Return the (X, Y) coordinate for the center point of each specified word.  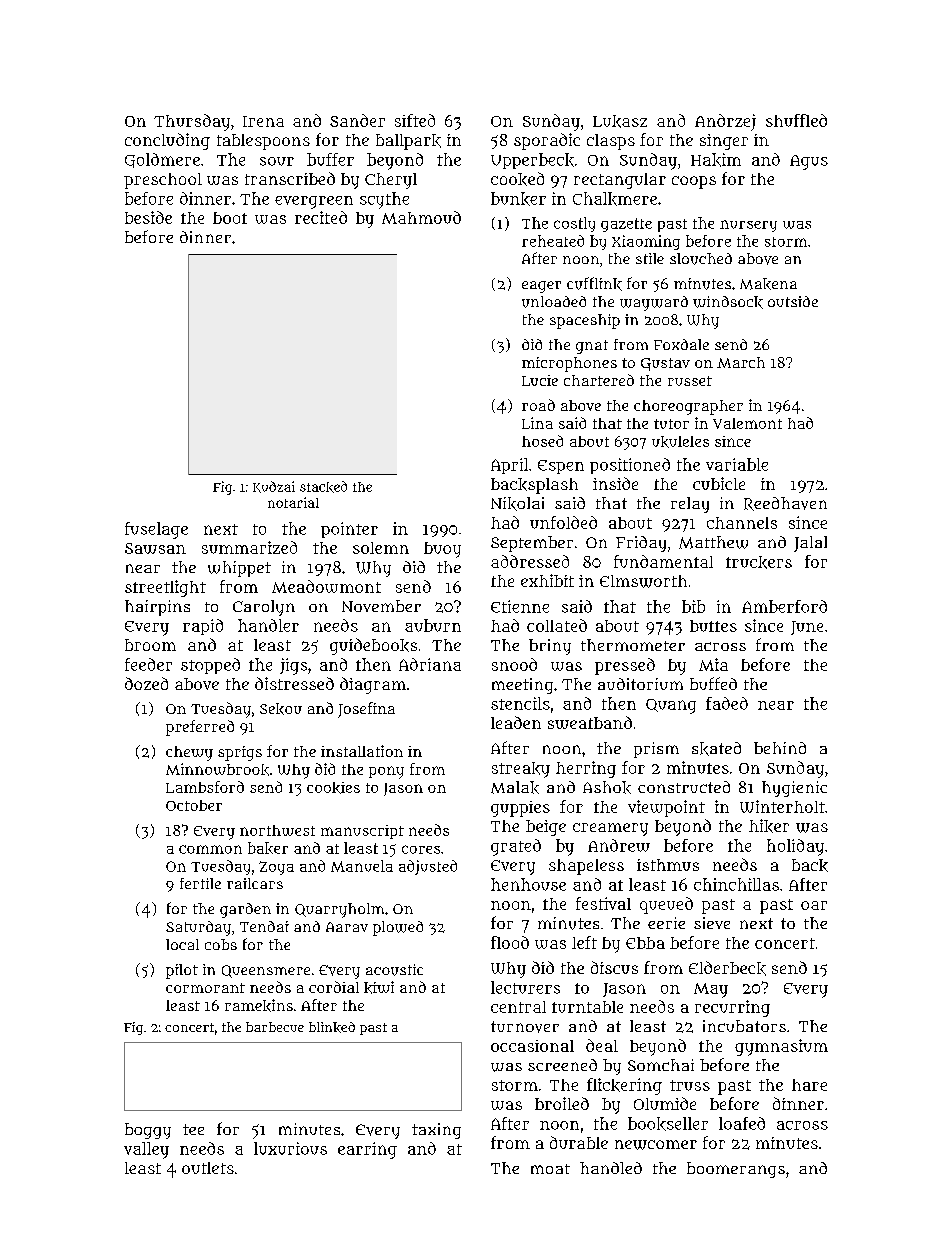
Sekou (281, 709)
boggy (148, 1131)
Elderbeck (727, 968)
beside (148, 217)
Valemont (747, 423)
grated (516, 847)
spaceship (585, 321)
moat (550, 1169)
